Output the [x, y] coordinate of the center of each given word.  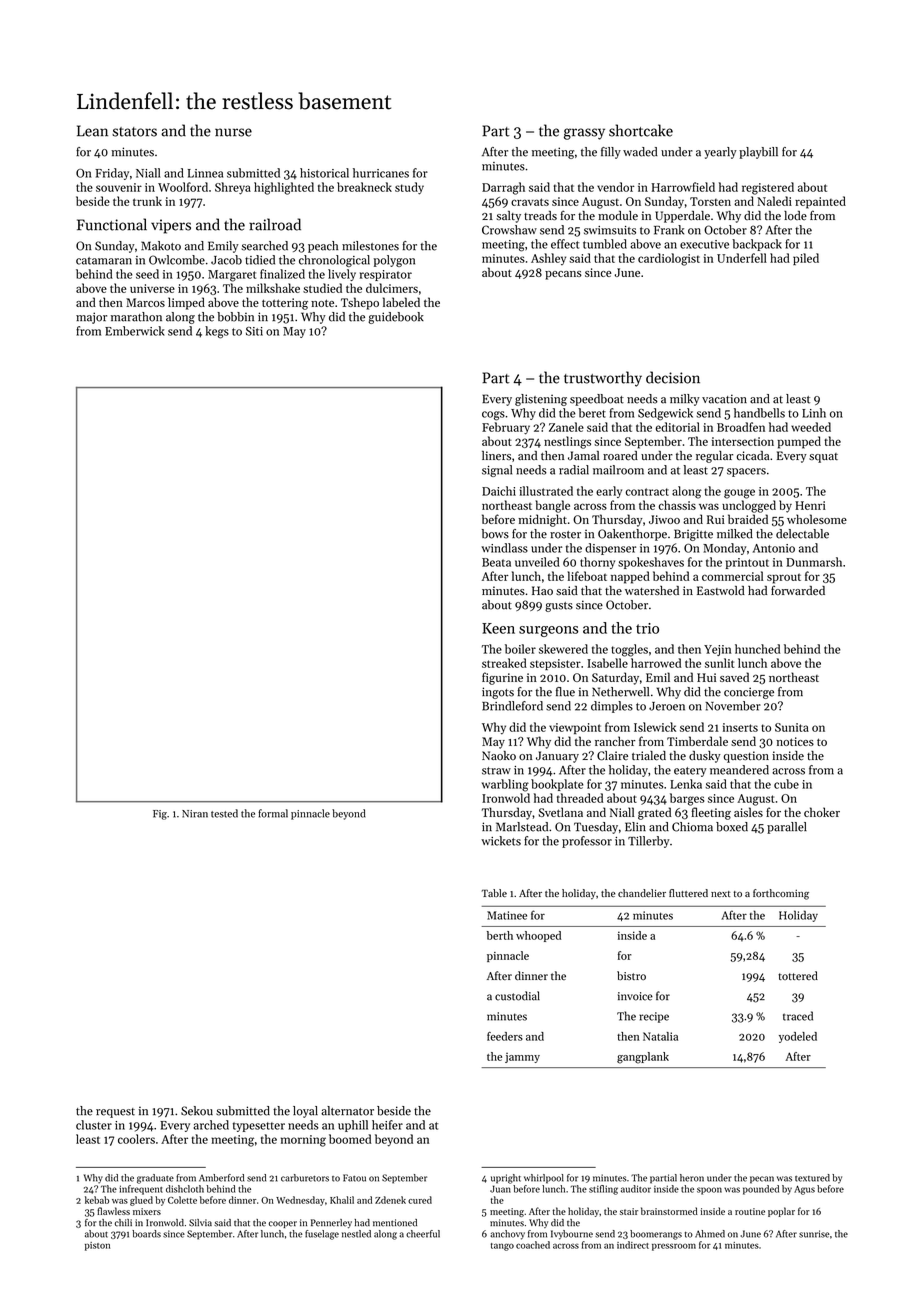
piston [97, 1246]
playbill [758, 153]
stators [134, 132]
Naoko [499, 755]
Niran [195, 814]
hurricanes [381, 173]
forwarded [798, 590]
